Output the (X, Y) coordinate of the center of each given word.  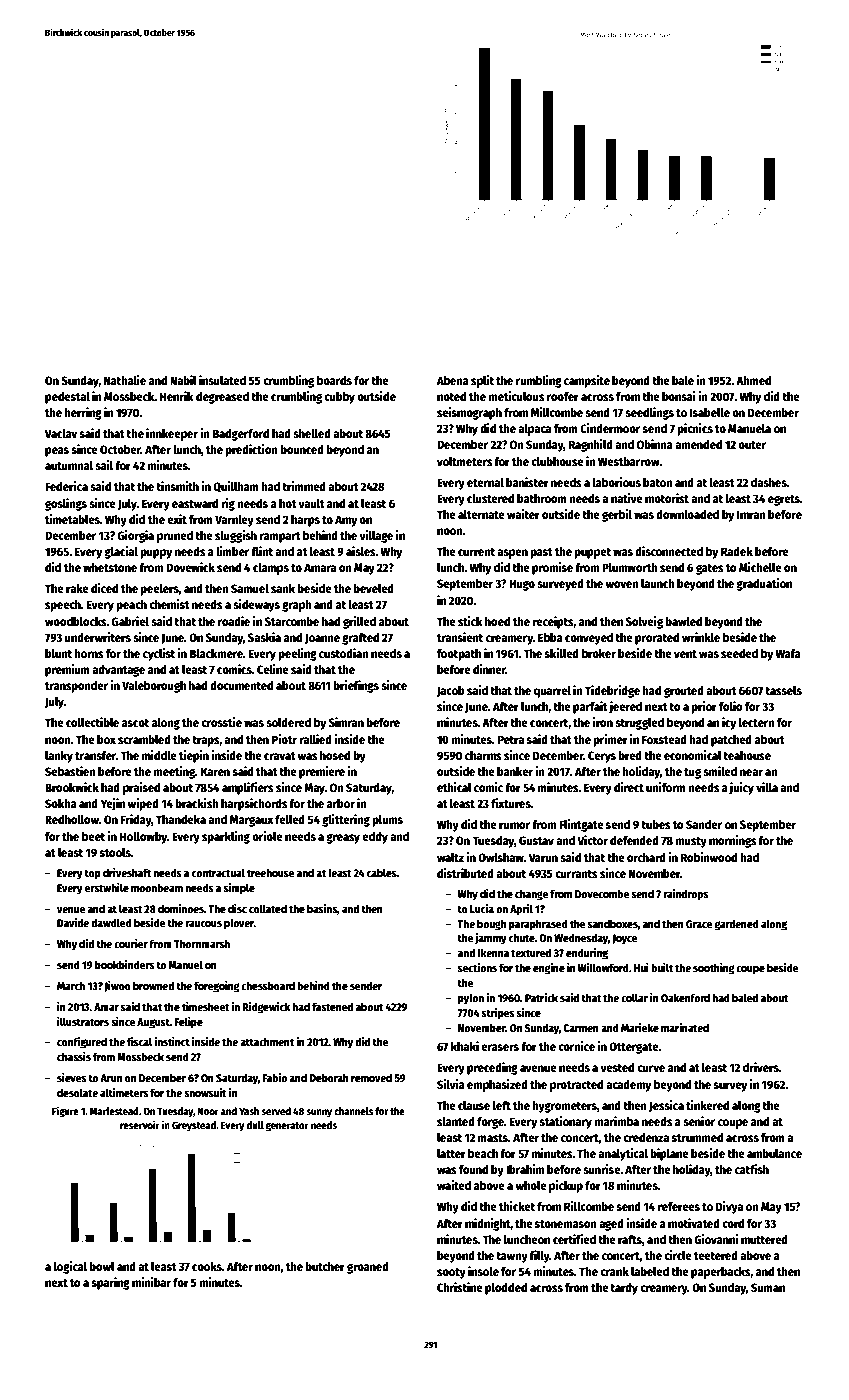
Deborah (329, 1077)
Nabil (183, 380)
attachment (267, 1041)
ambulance (774, 1153)
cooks (207, 1266)
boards (334, 380)
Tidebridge (612, 691)
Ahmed (753, 380)
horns (89, 653)
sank (283, 588)
